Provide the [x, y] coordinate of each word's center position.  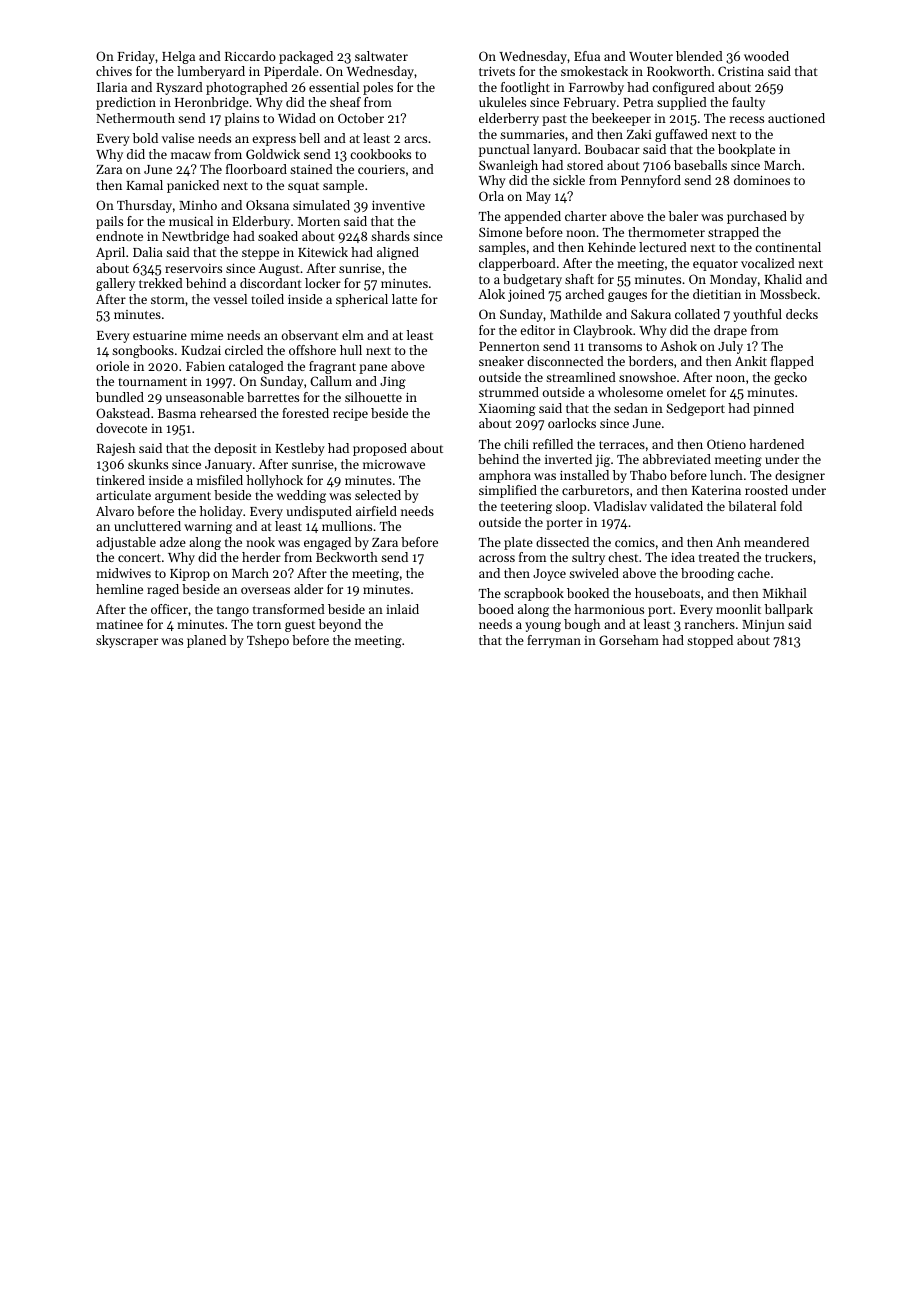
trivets [497, 71]
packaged [306, 57]
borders [651, 361]
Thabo [648, 475]
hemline [119, 589]
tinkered [120, 480]
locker [323, 283]
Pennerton [509, 346]
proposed [380, 449]
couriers [381, 169]
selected [378, 495]
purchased [757, 217]
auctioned [796, 118]
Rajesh [116, 449]
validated [676, 506]
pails [109, 222]
